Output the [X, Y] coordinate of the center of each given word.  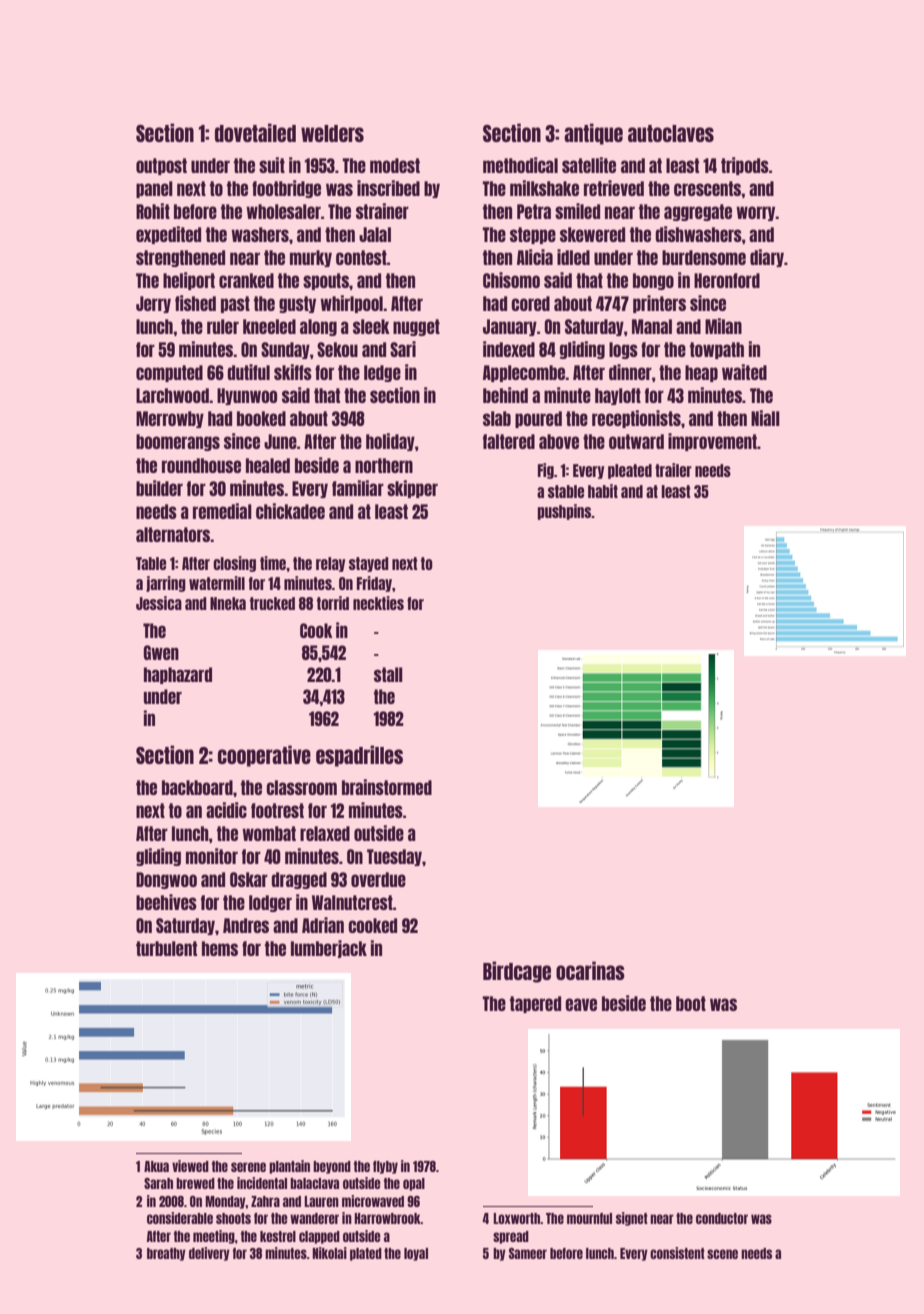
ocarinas [590, 970]
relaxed [325, 833]
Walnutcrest [352, 902]
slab [497, 418]
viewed [190, 1166]
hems [220, 948]
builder [159, 488]
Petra [534, 211]
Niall [765, 418]
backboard [197, 787]
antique [593, 134]
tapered [535, 1004]
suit [272, 165]
